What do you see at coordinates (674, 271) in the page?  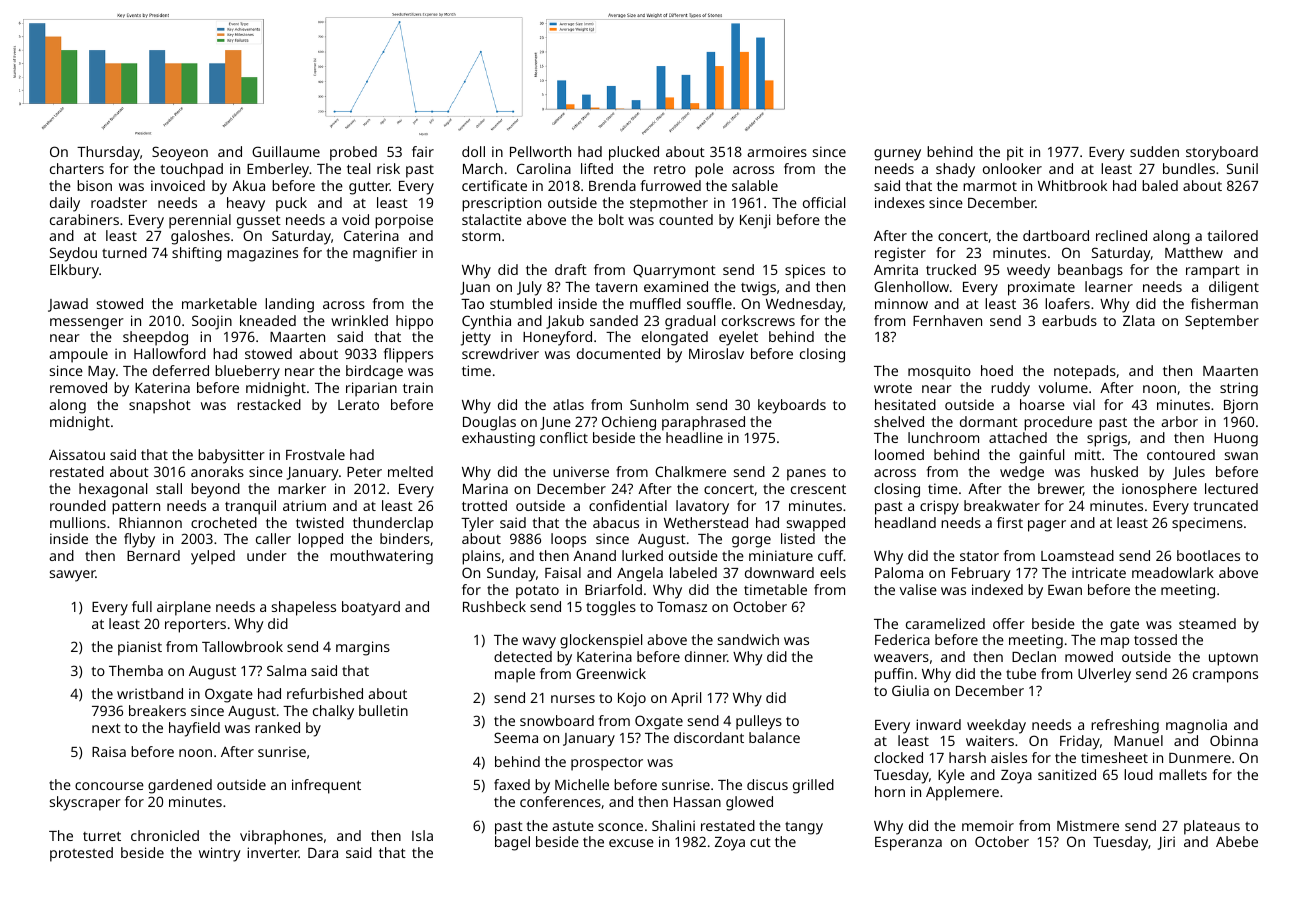 I see `Quarrymont` at bounding box center [674, 271].
